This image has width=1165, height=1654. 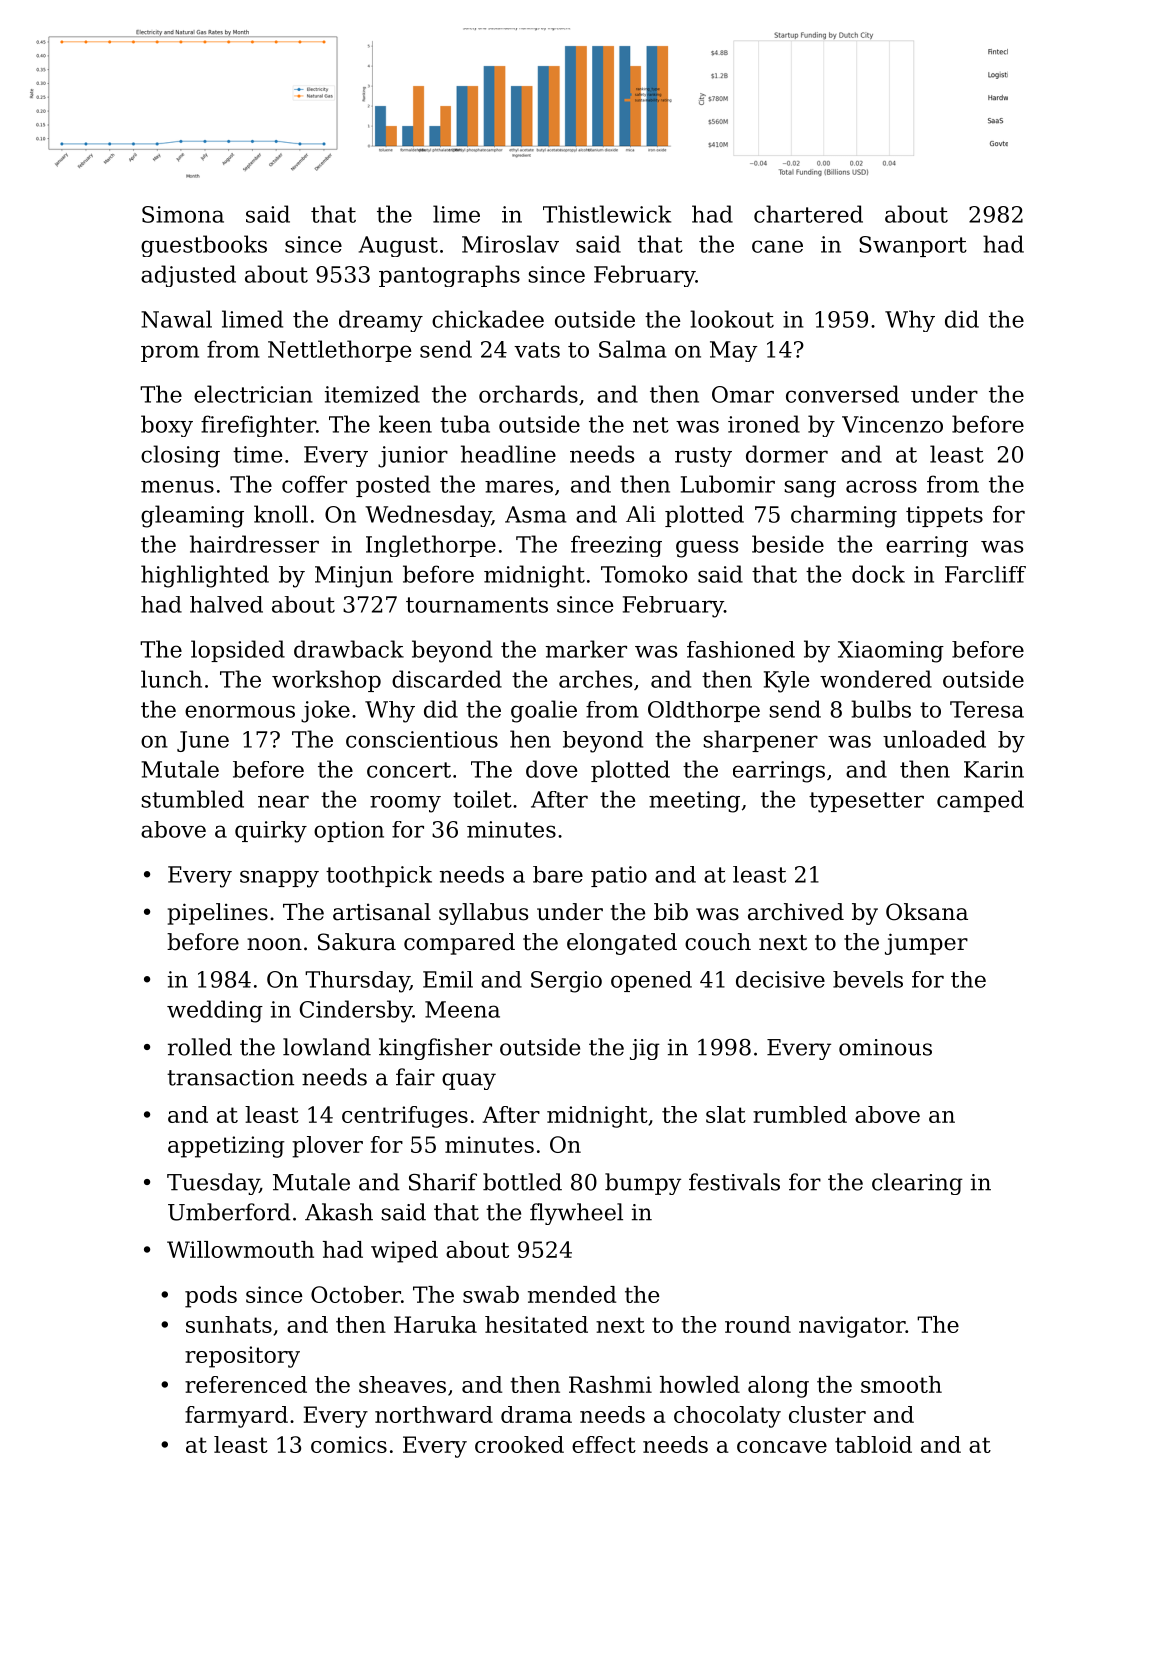 What do you see at coordinates (283, 801) in the image?
I see `near` at bounding box center [283, 801].
